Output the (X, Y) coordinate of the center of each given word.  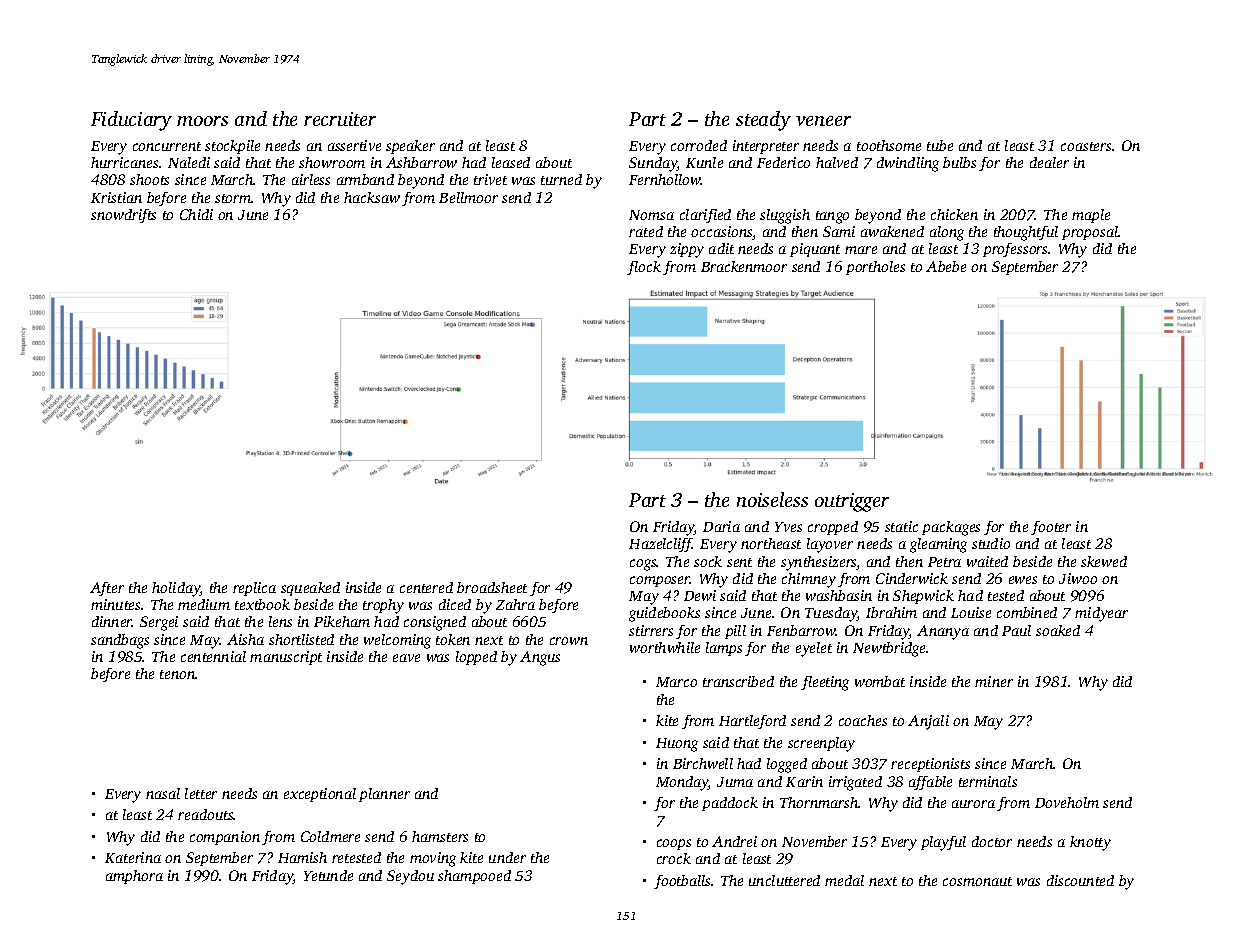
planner (384, 795)
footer (1051, 528)
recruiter (340, 119)
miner (994, 681)
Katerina (133, 857)
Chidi (196, 214)
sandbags (120, 641)
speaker (410, 147)
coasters (1086, 146)
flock (644, 268)
